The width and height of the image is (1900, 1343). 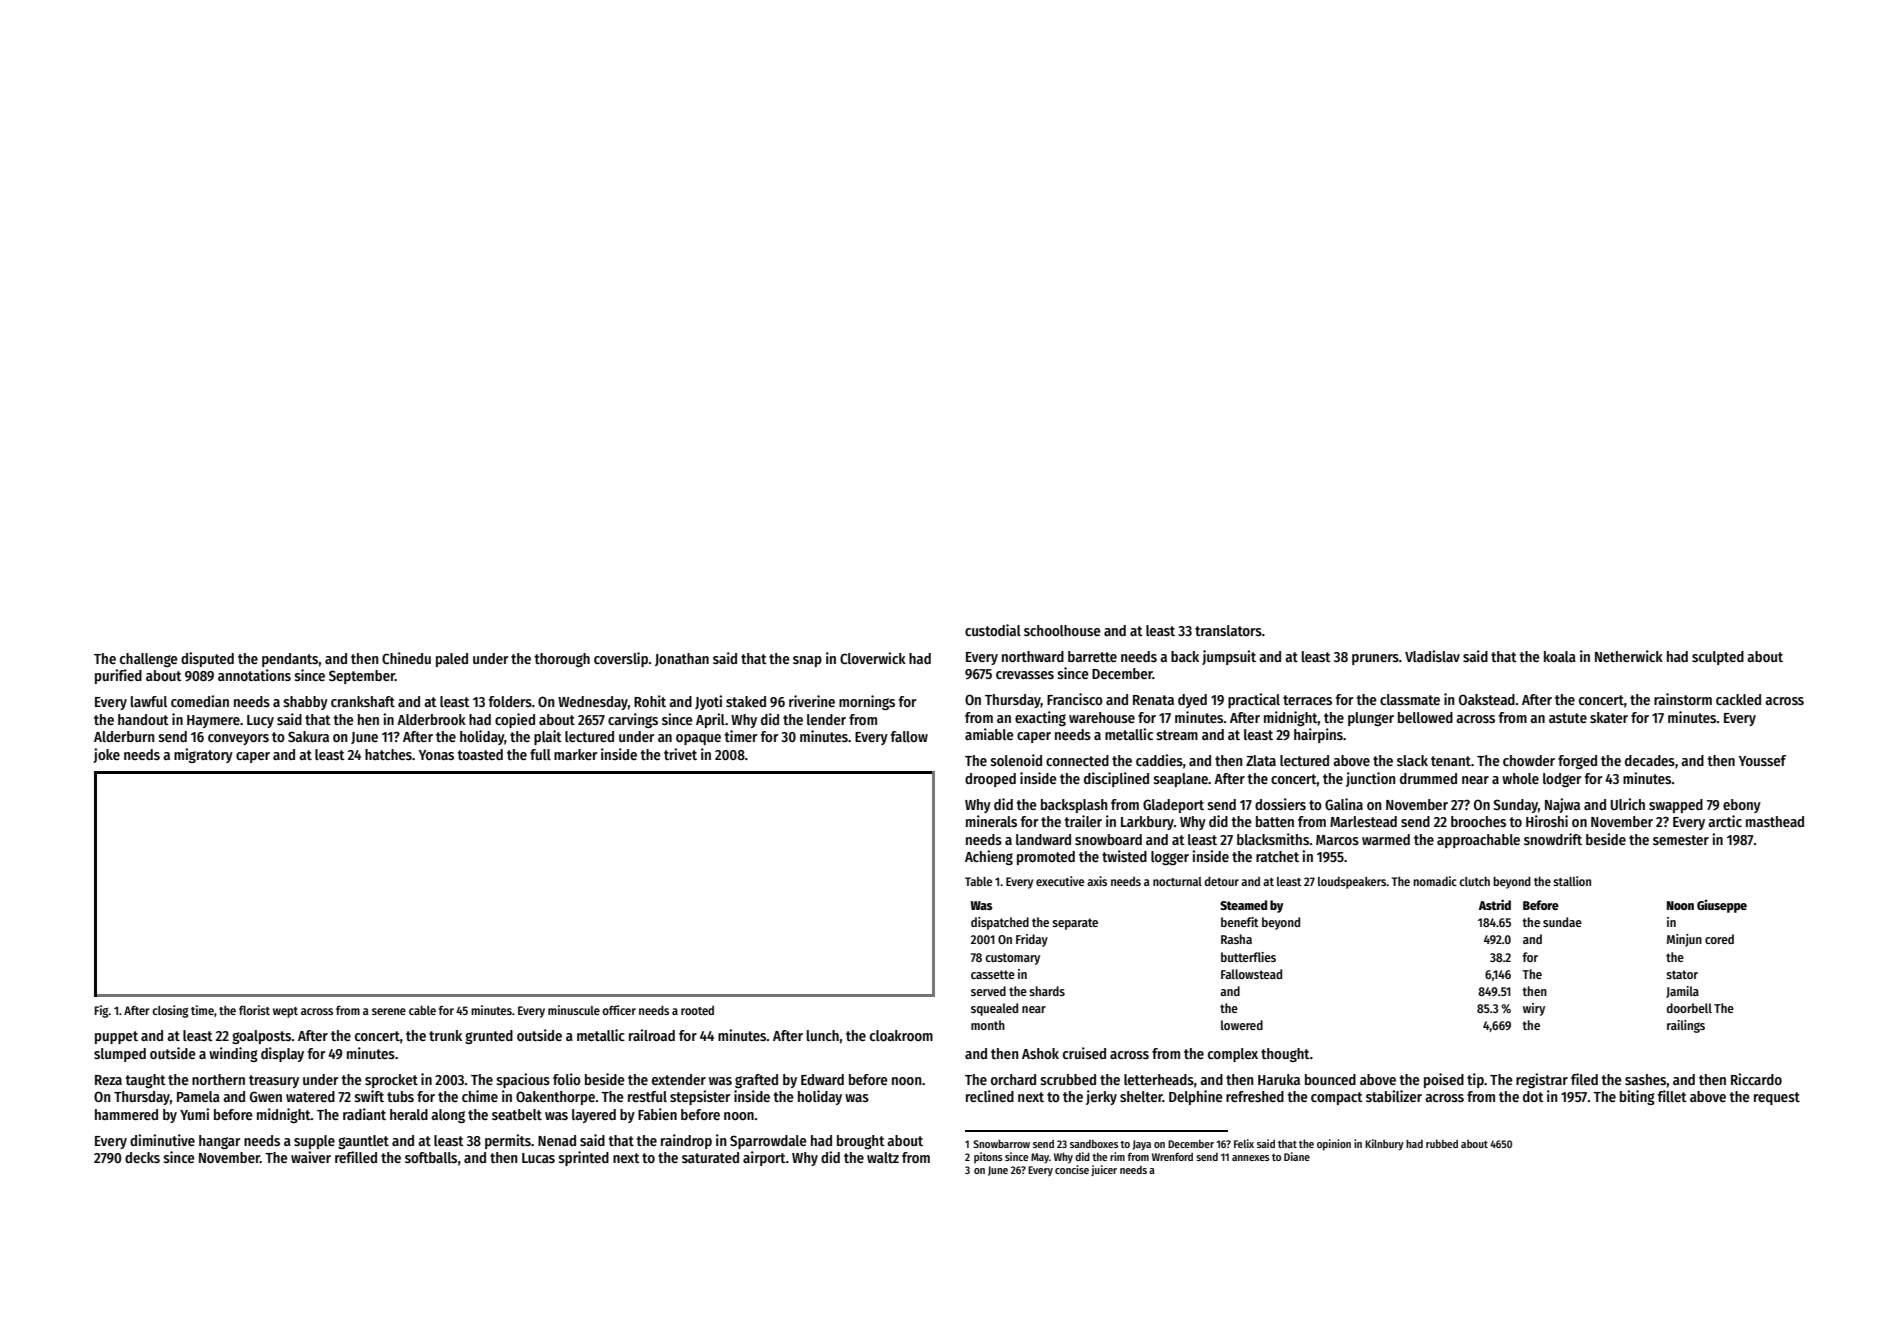 I want to click on custodial, so click(x=993, y=630).
